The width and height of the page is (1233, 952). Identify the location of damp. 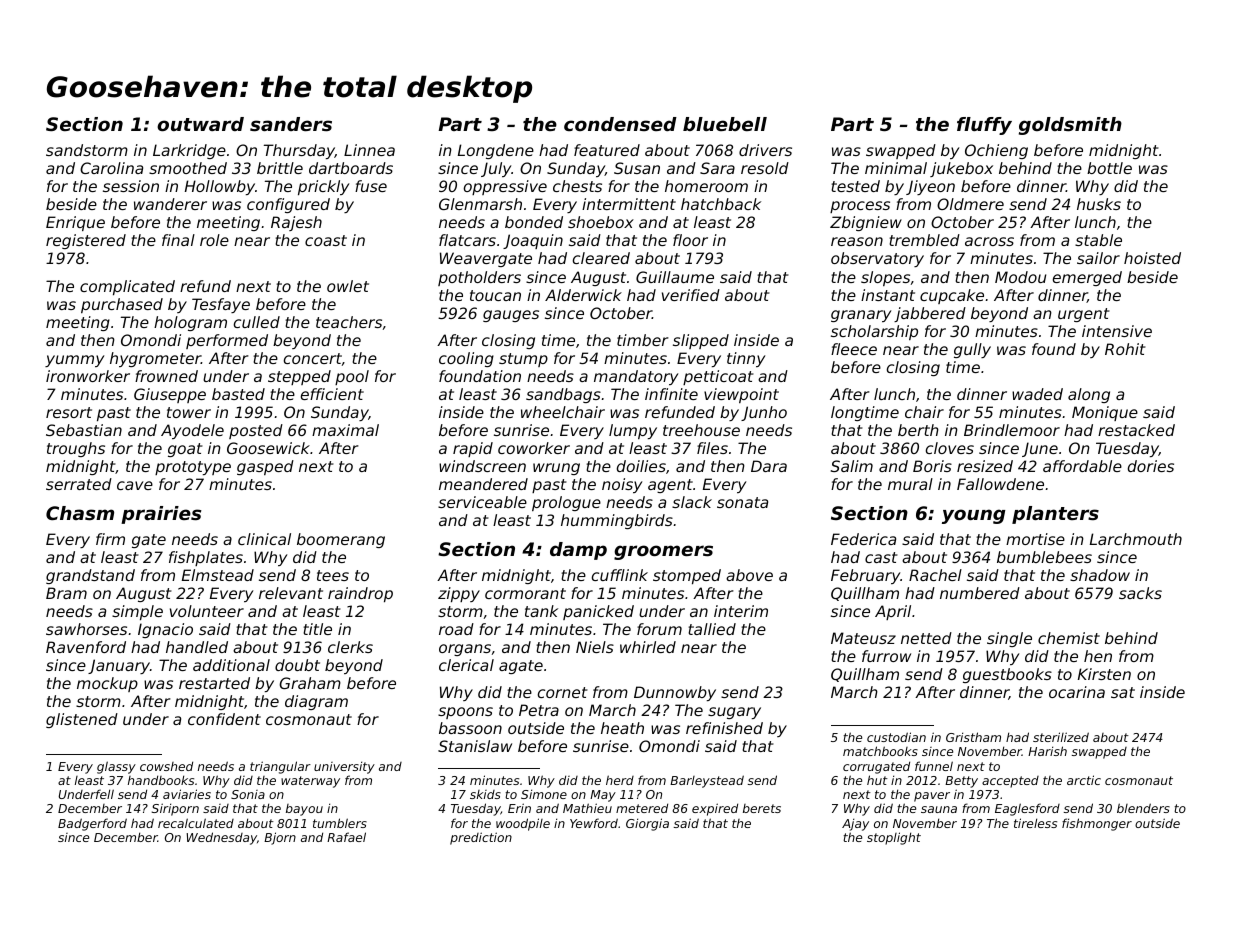
(578, 551).
